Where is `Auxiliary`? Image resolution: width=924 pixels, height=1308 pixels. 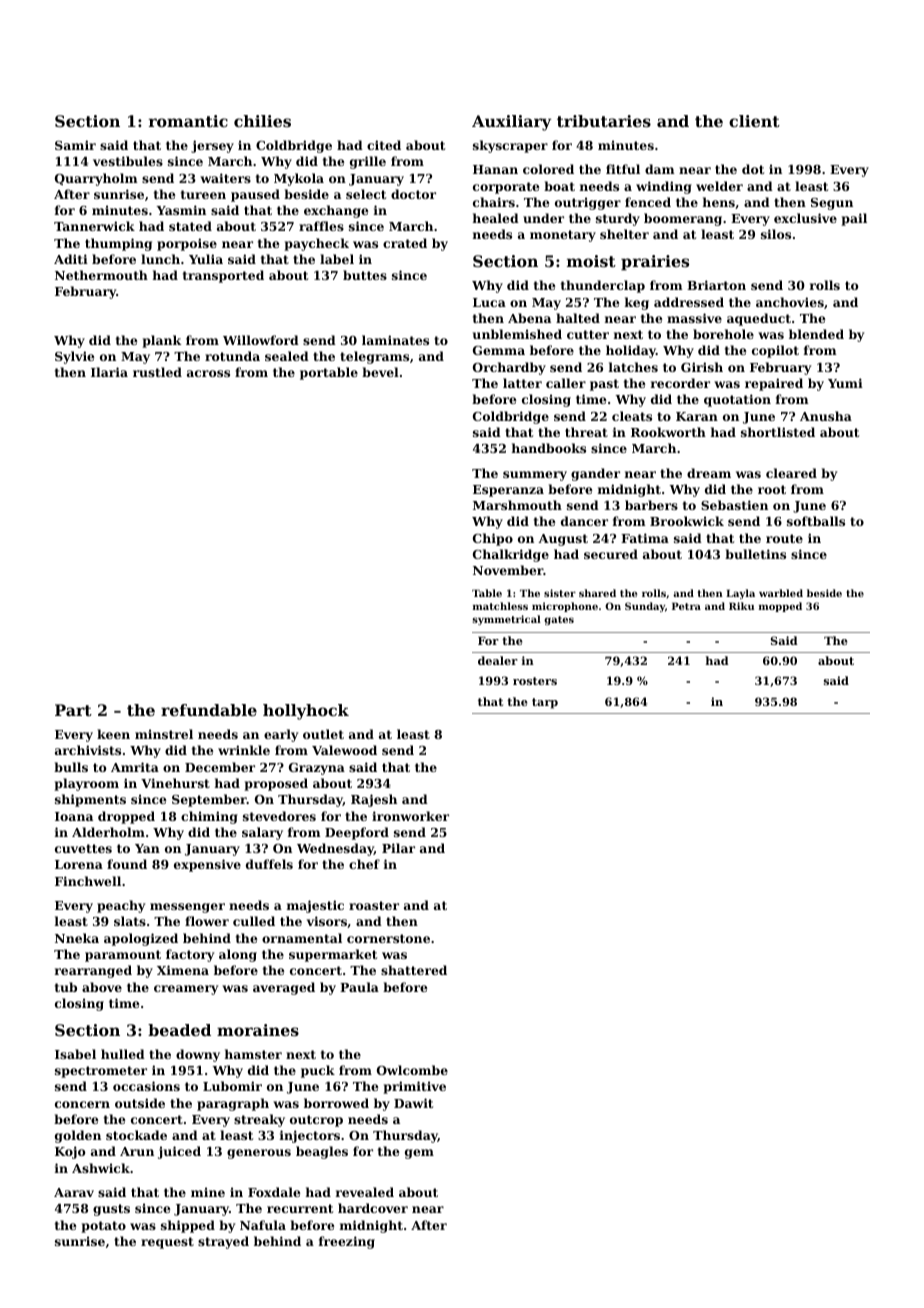
Auxiliary is located at coordinates (511, 123).
